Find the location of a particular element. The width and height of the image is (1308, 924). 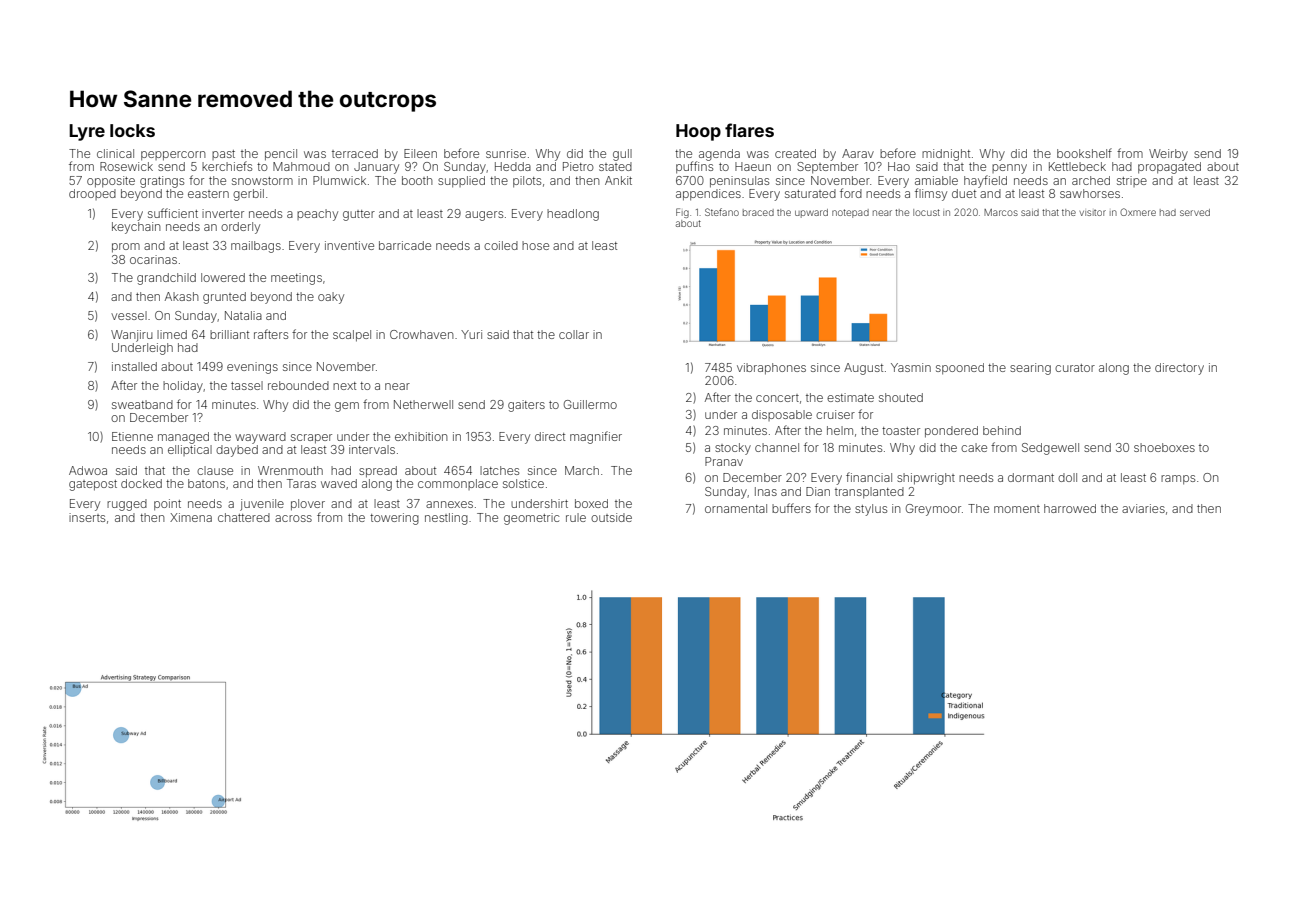

Lyre is located at coordinates (87, 132).
